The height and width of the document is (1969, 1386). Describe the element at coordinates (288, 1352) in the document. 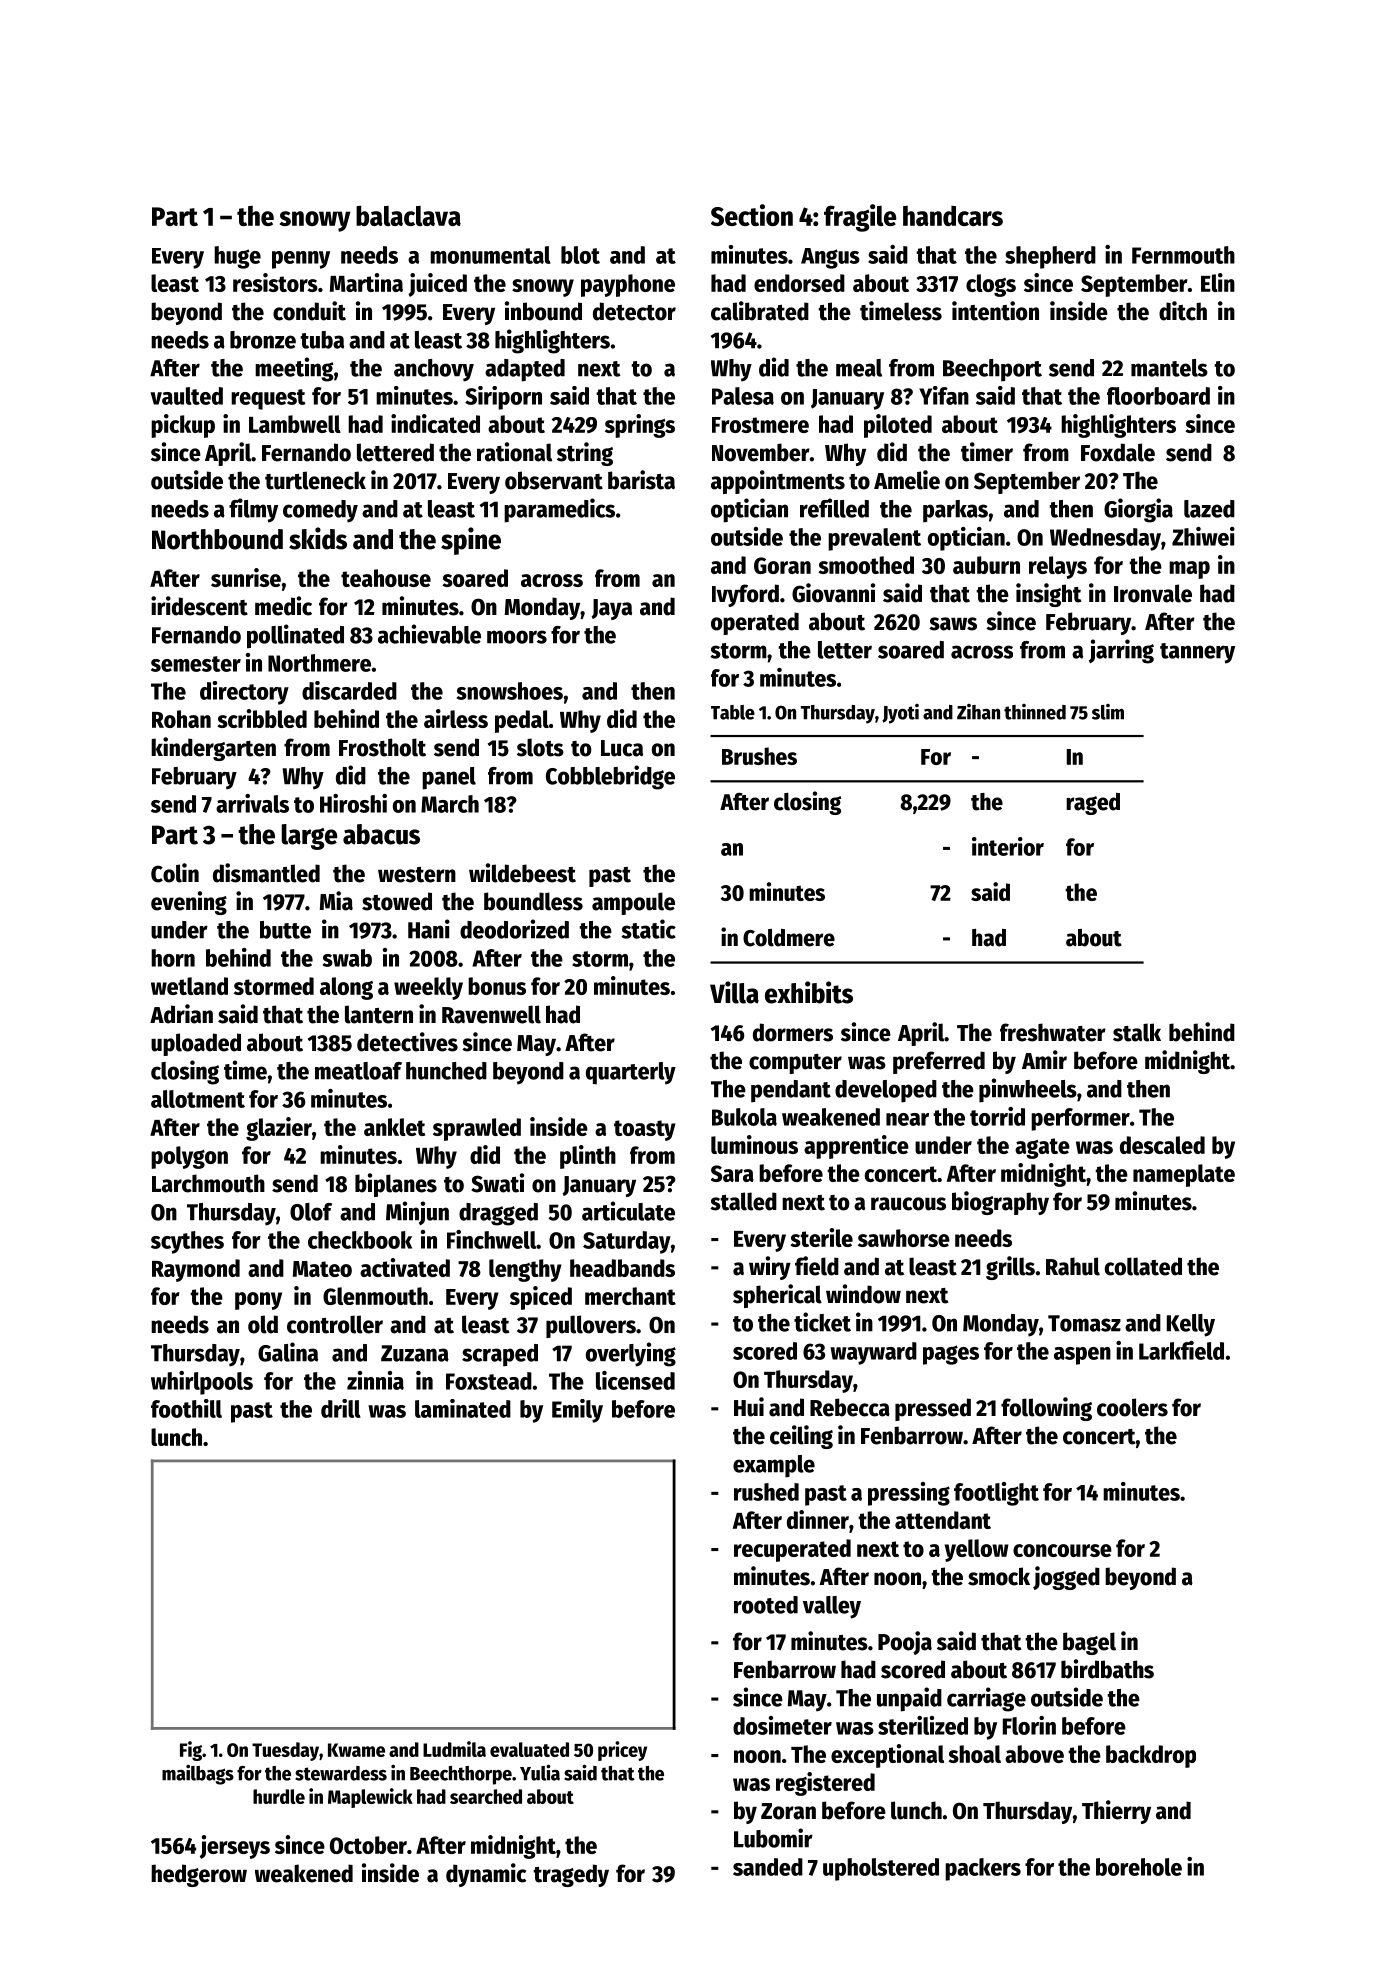

I see `Galina` at that location.
